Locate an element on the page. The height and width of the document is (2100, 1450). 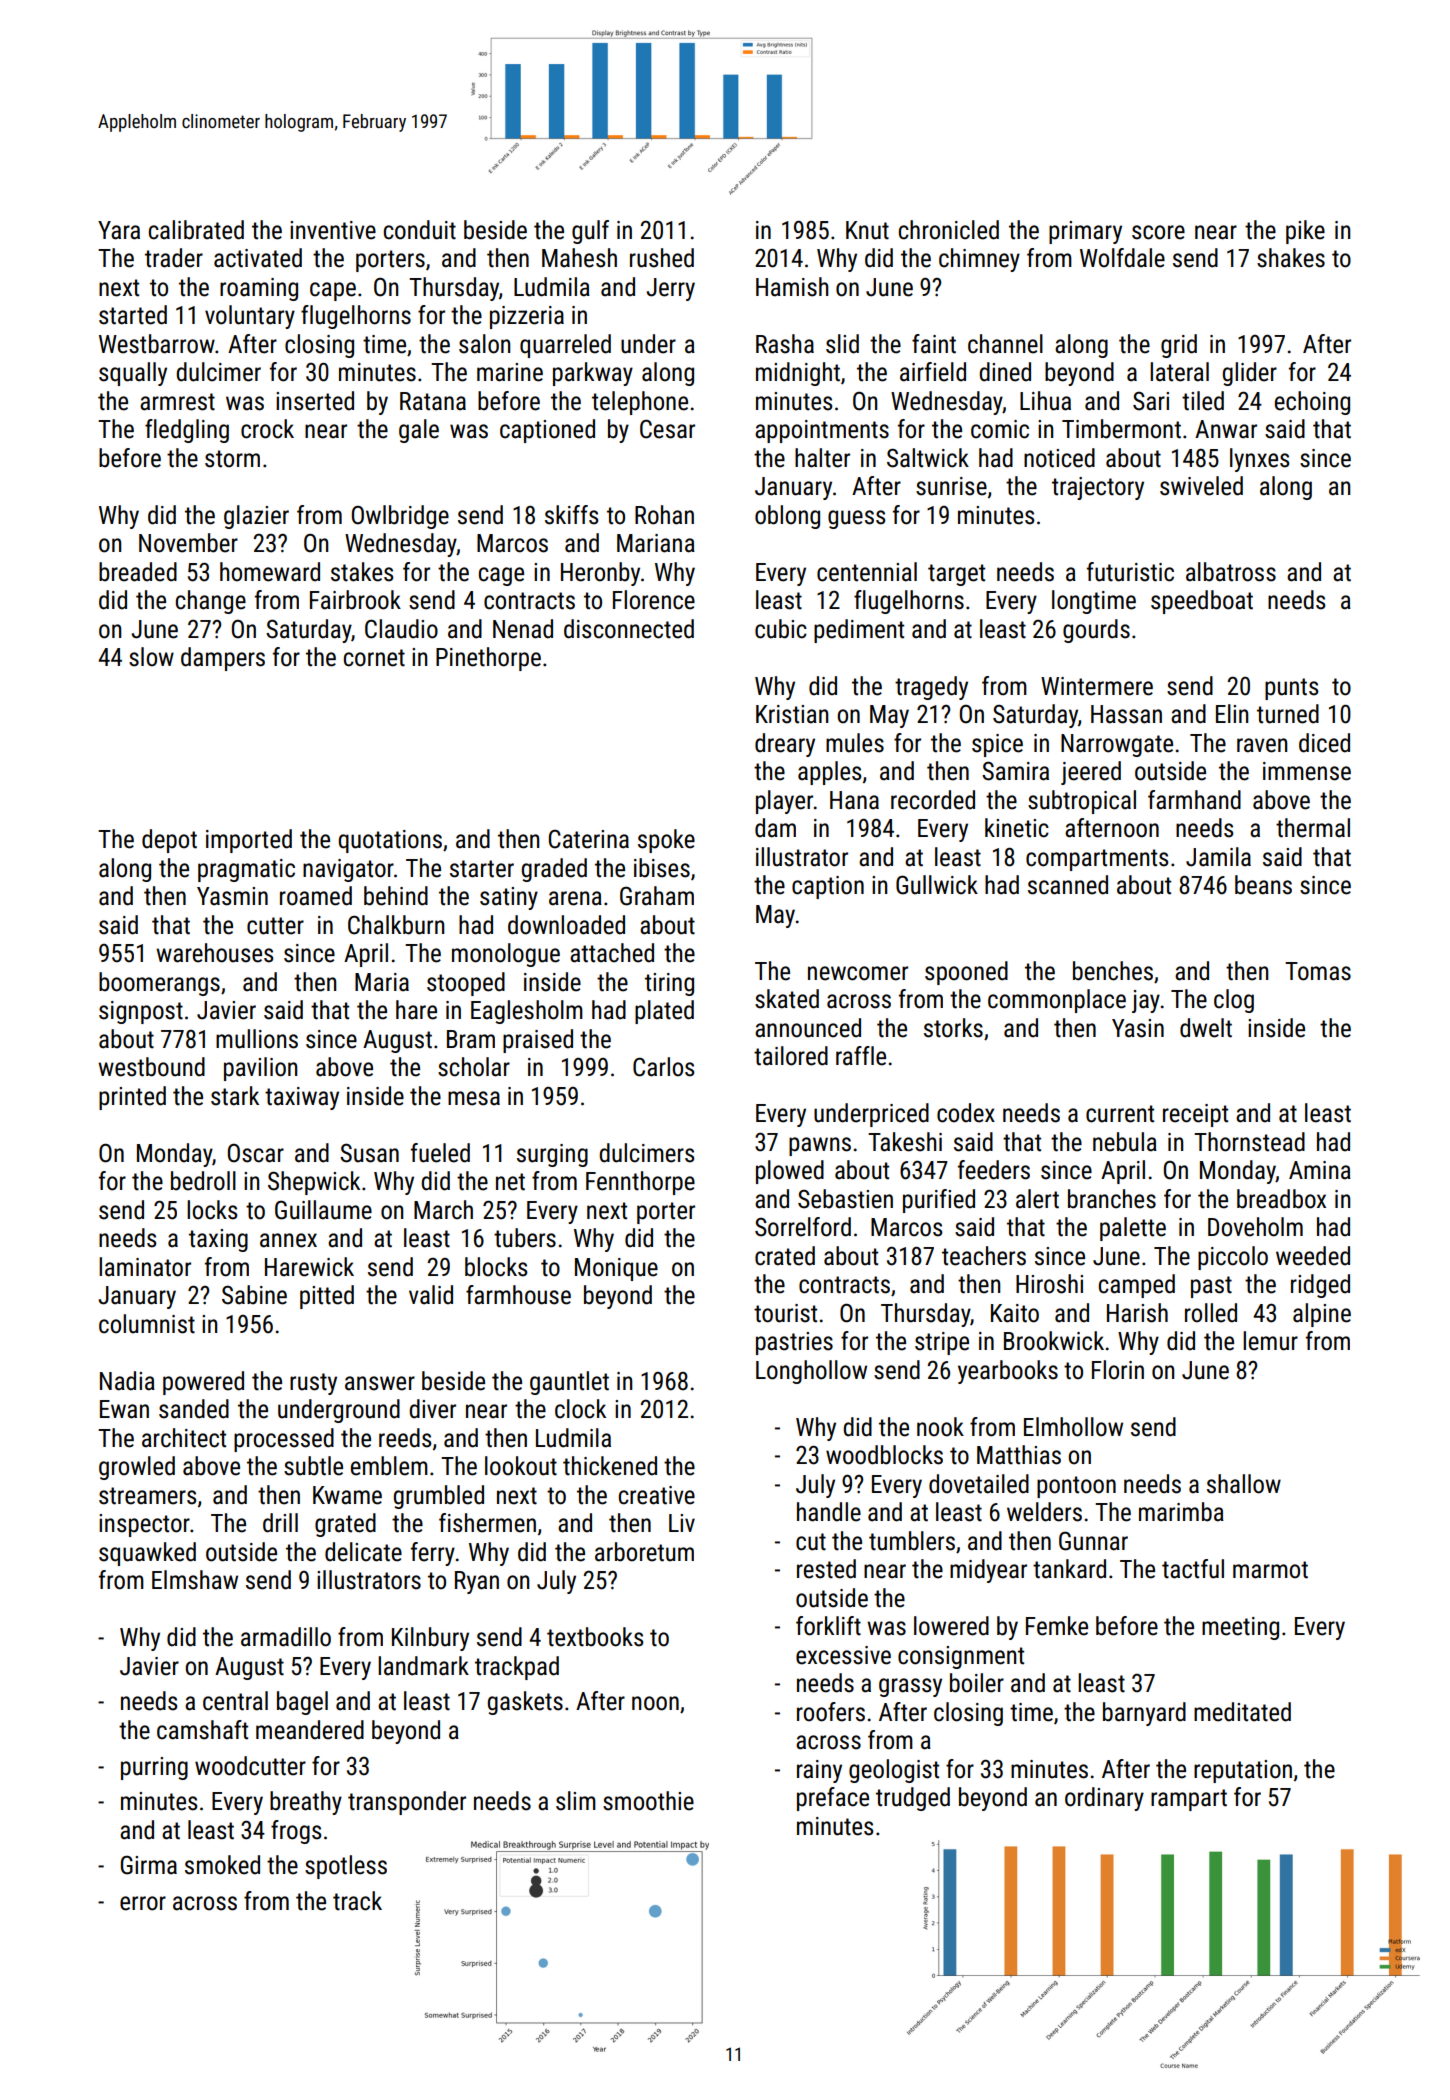
rainy is located at coordinates (819, 1771).
